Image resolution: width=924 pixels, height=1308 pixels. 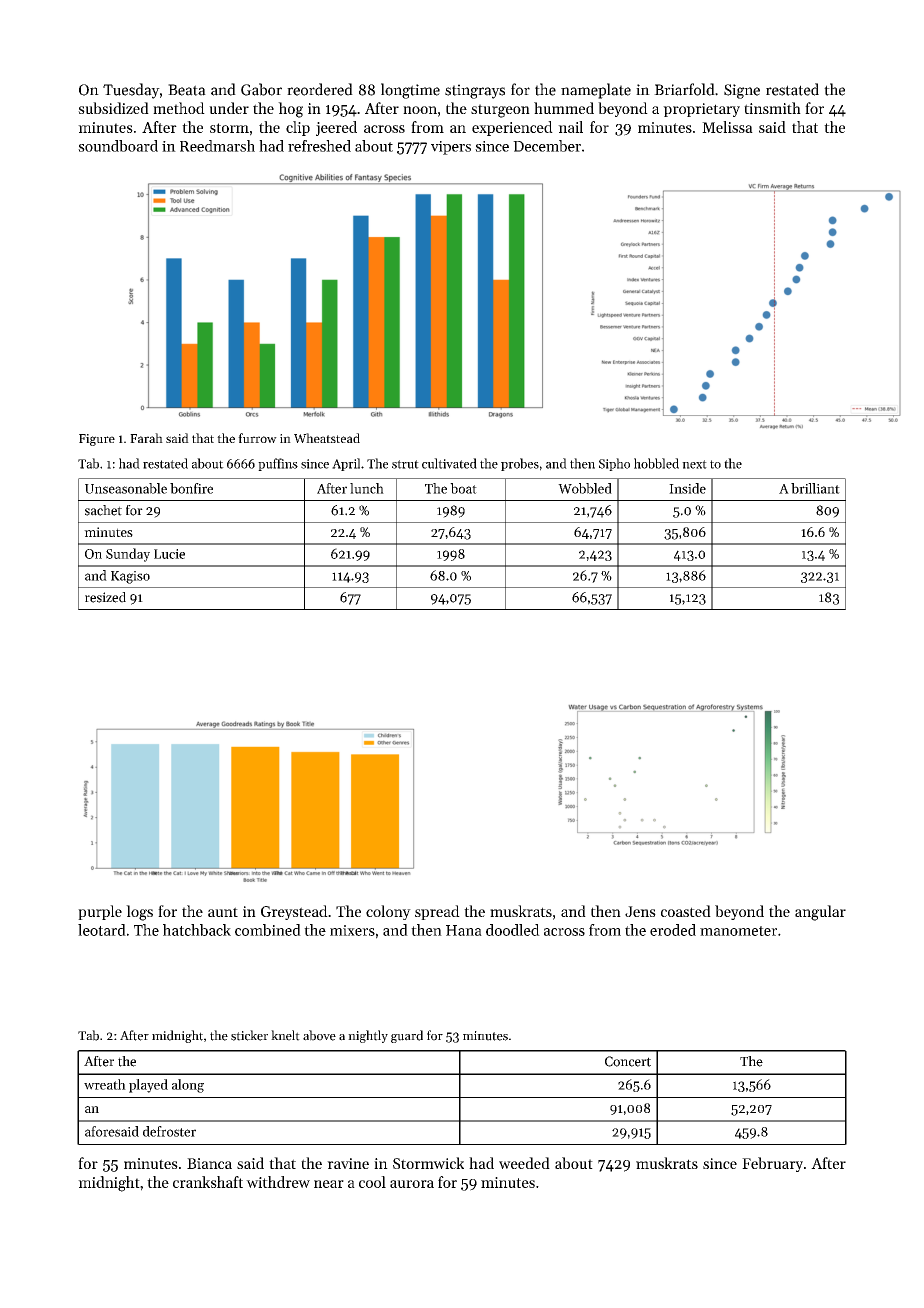 What do you see at coordinates (113, 108) in the document?
I see `subsidized` at bounding box center [113, 108].
